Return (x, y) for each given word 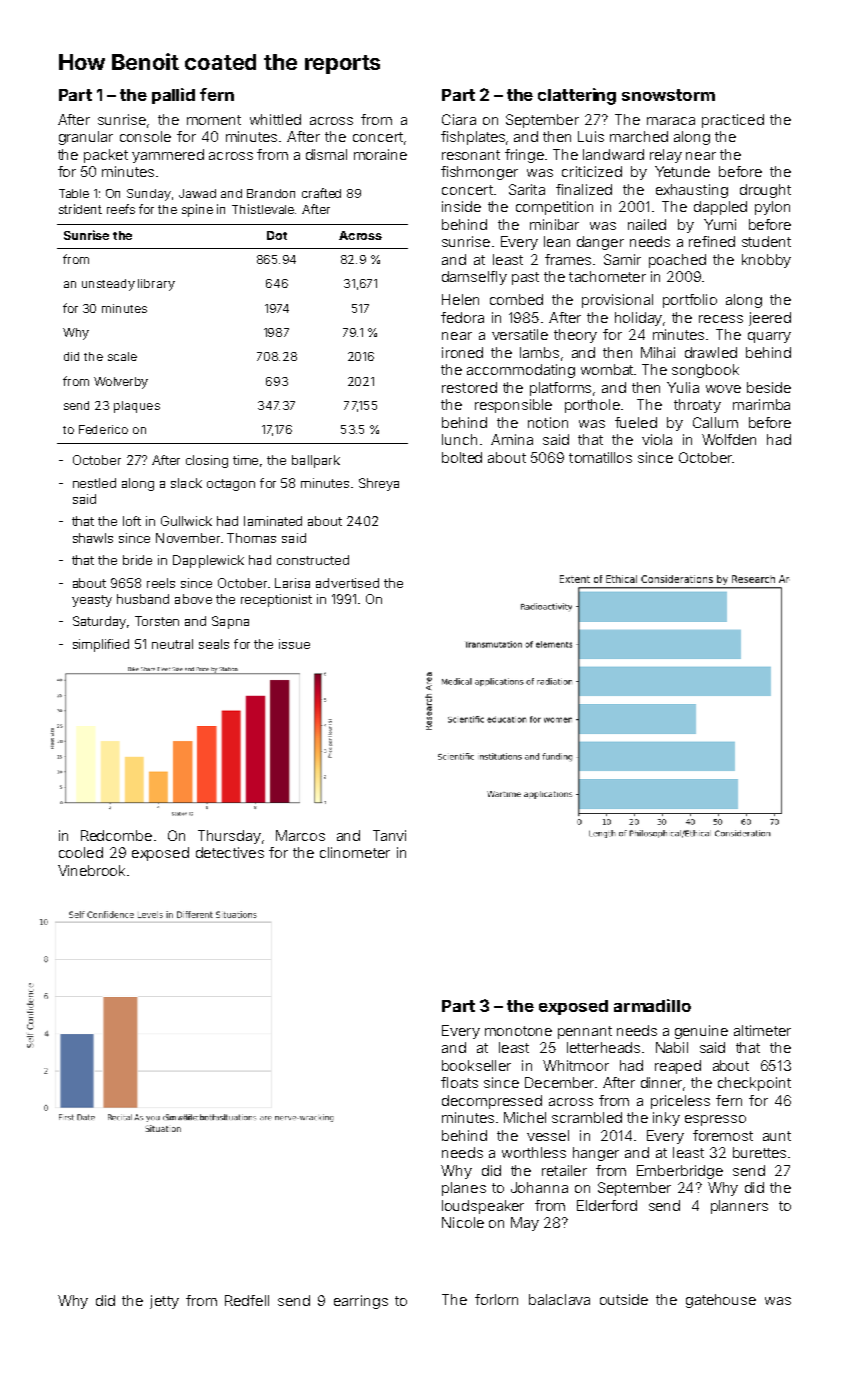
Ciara (459, 119)
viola (657, 439)
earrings (361, 1302)
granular (86, 138)
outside (624, 1299)
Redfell (247, 1300)
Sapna (230, 622)
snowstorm (668, 95)
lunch (459, 439)
